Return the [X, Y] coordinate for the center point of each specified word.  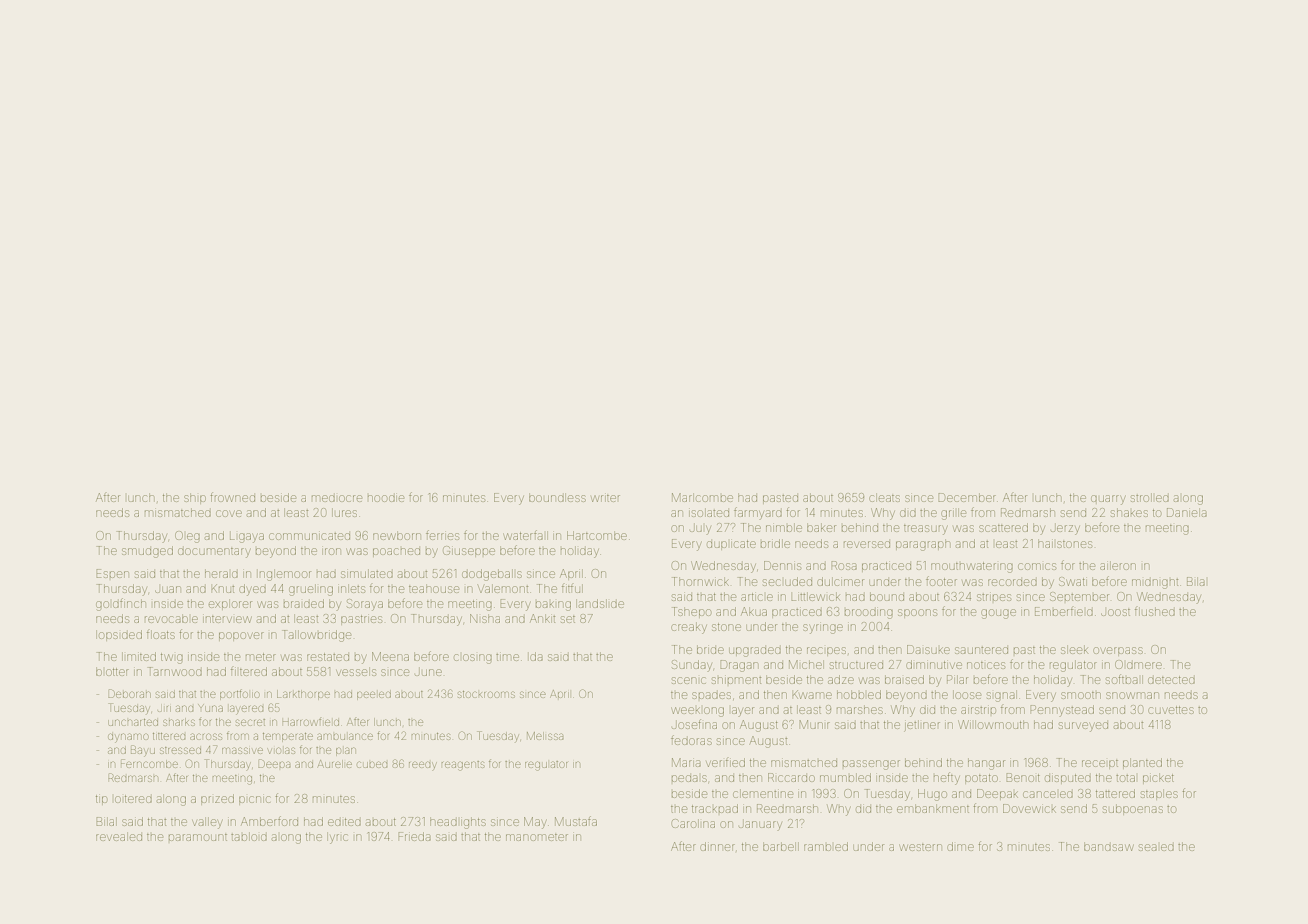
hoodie [386, 498]
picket [1158, 778]
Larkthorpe [303, 695]
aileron [1118, 565]
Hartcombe [597, 535]
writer [605, 498]
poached [396, 552]
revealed [119, 836]
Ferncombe [149, 763]
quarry [1108, 500]
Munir [814, 724]
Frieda [415, 836]
